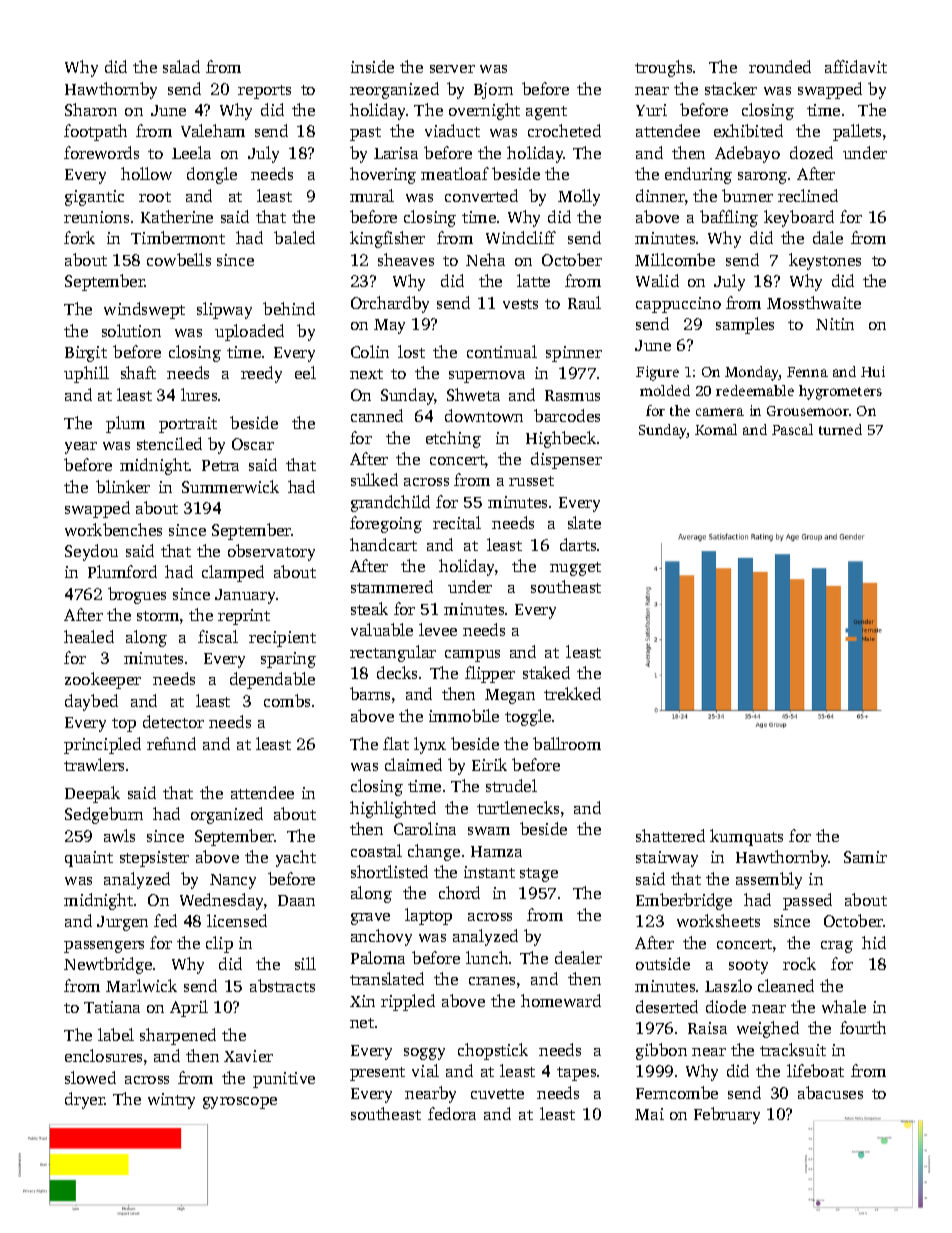 Image resolution: width=952 pixels, height=1233 pixels. What do you see at coordinates (452, 1113) in the screenshot?
I see `fedora` at bounding box center [452, 1113].
